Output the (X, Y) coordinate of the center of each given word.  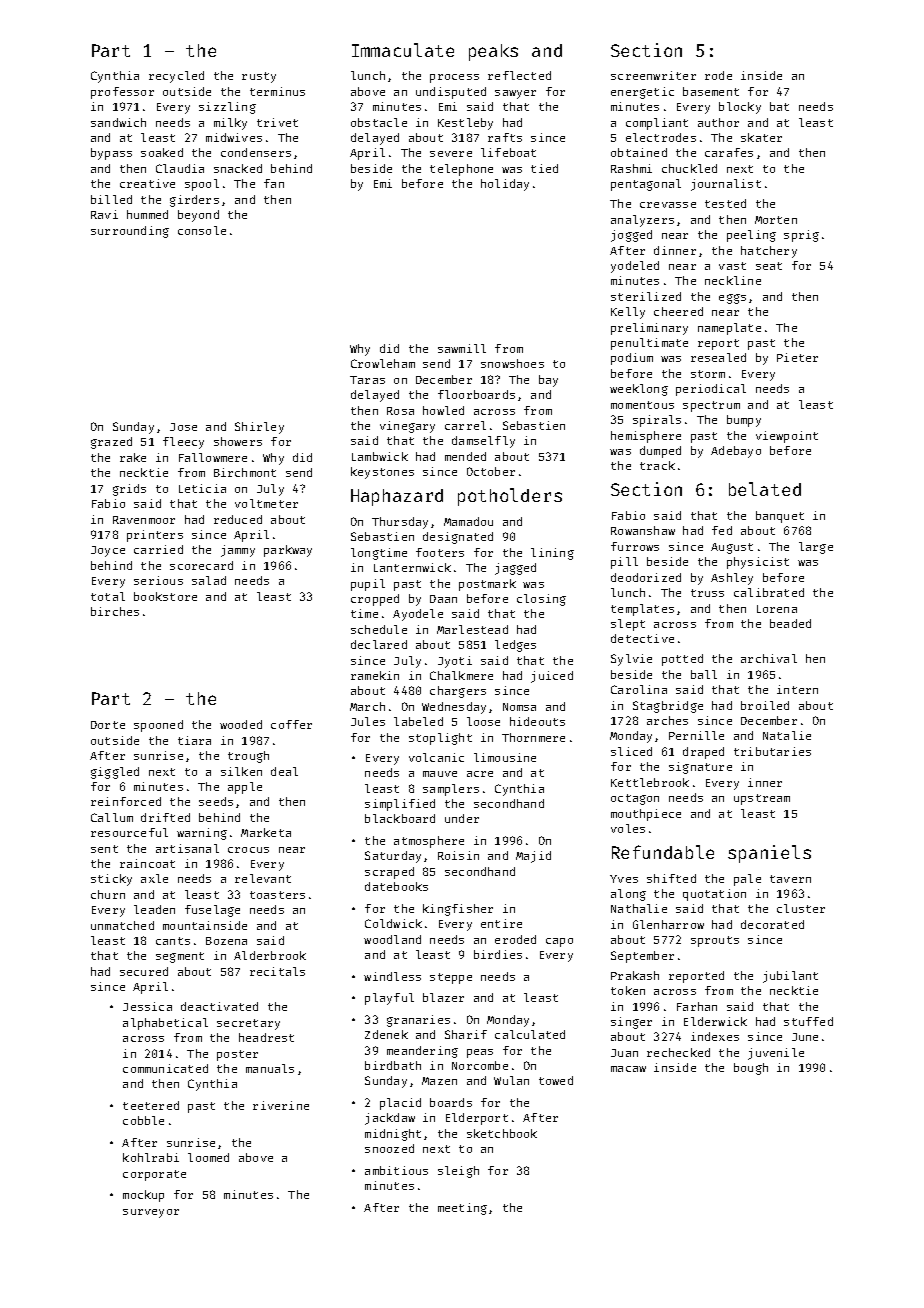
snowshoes (512, 363)
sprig (801, 236)
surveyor (151, 1213)
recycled (176, 77)
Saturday (393, 857)
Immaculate (403, 50)
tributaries (772, 751)
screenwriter (653, 75)
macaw (628, 1069)
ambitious (396, 1170)
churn (108, 894)
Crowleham (383, 363)
